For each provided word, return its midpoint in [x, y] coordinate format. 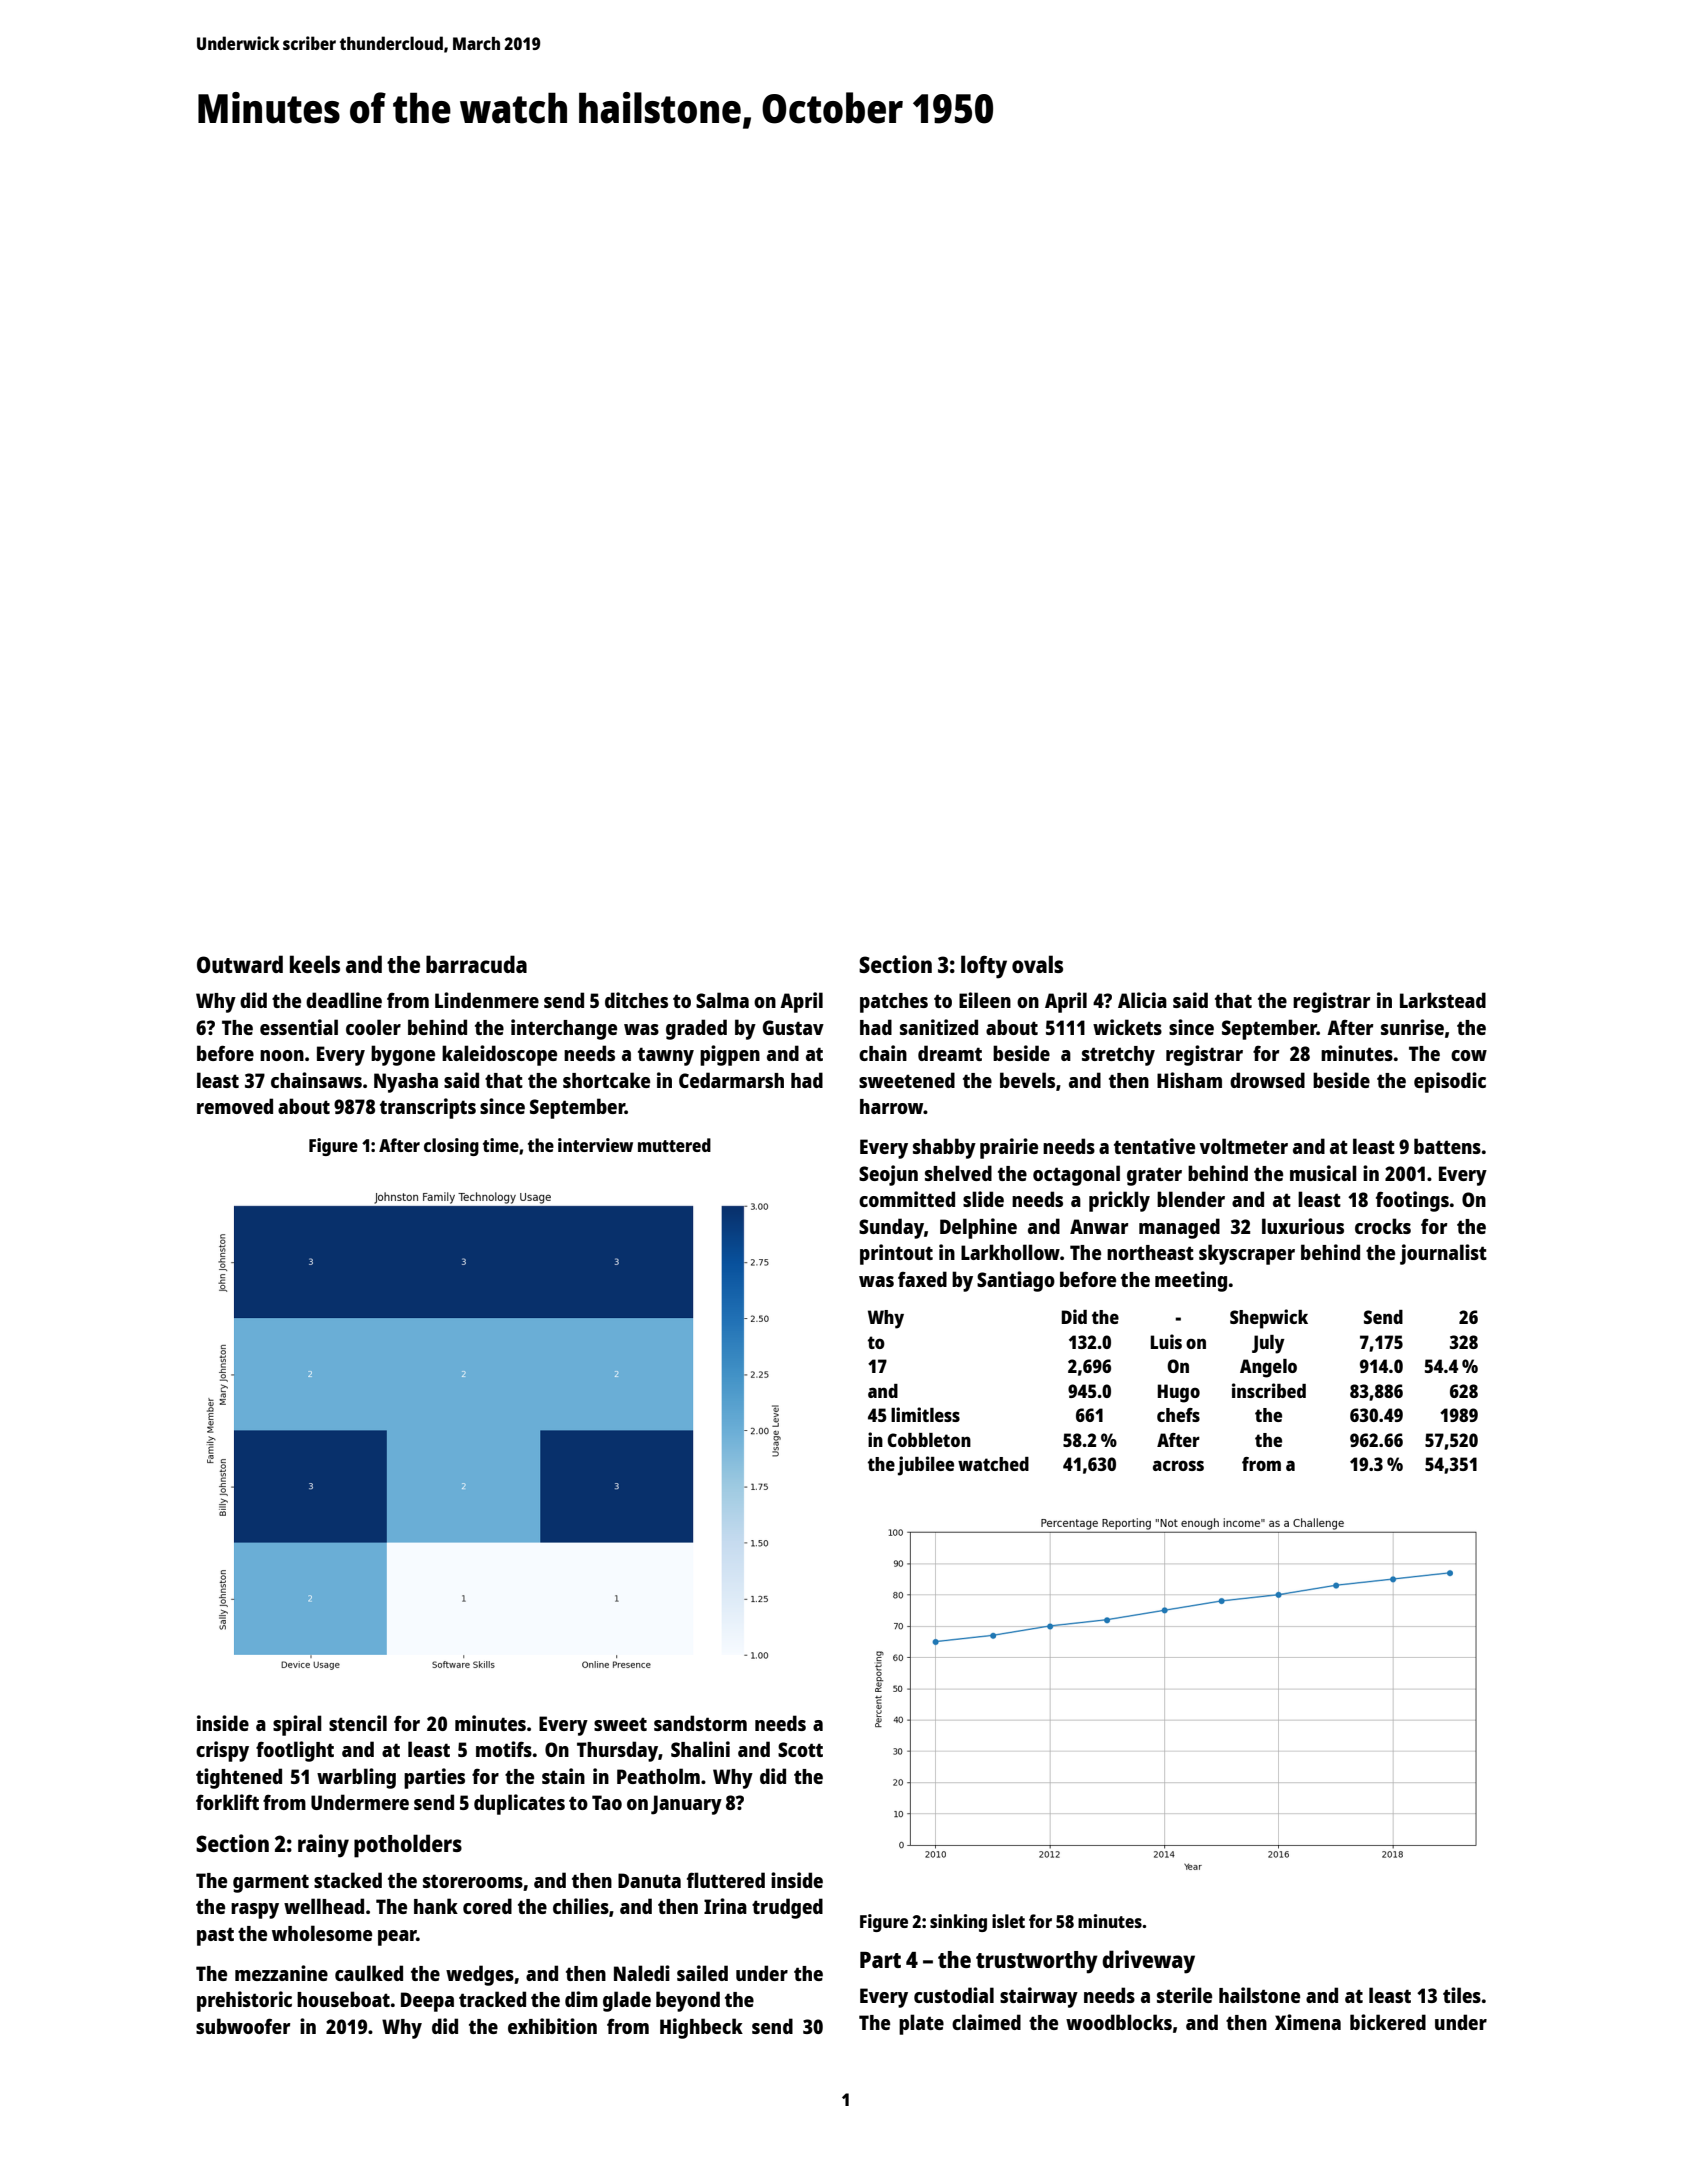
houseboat [343, 1999]
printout [896, 1254]
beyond [688, 2001]
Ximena [1308, 2022]
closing [451, 1147]
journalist [1443, 1254]
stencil [358, 1723]
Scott [800, 1749]
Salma [722, 1000]
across [1178, 1465]
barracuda [476, 964]
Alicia [1142, 1000]
